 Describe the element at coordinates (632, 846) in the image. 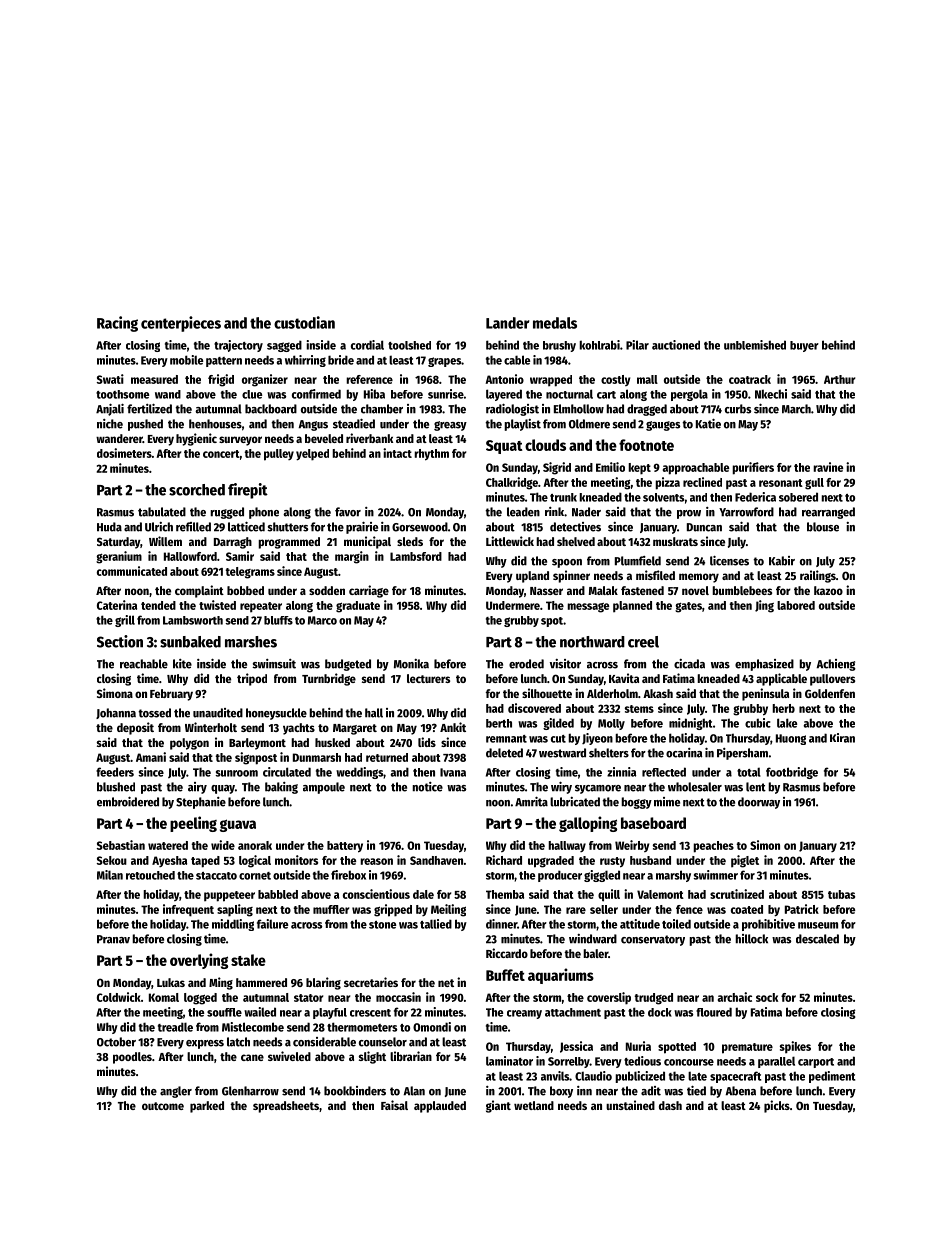

I see `Weirby` at that location.
